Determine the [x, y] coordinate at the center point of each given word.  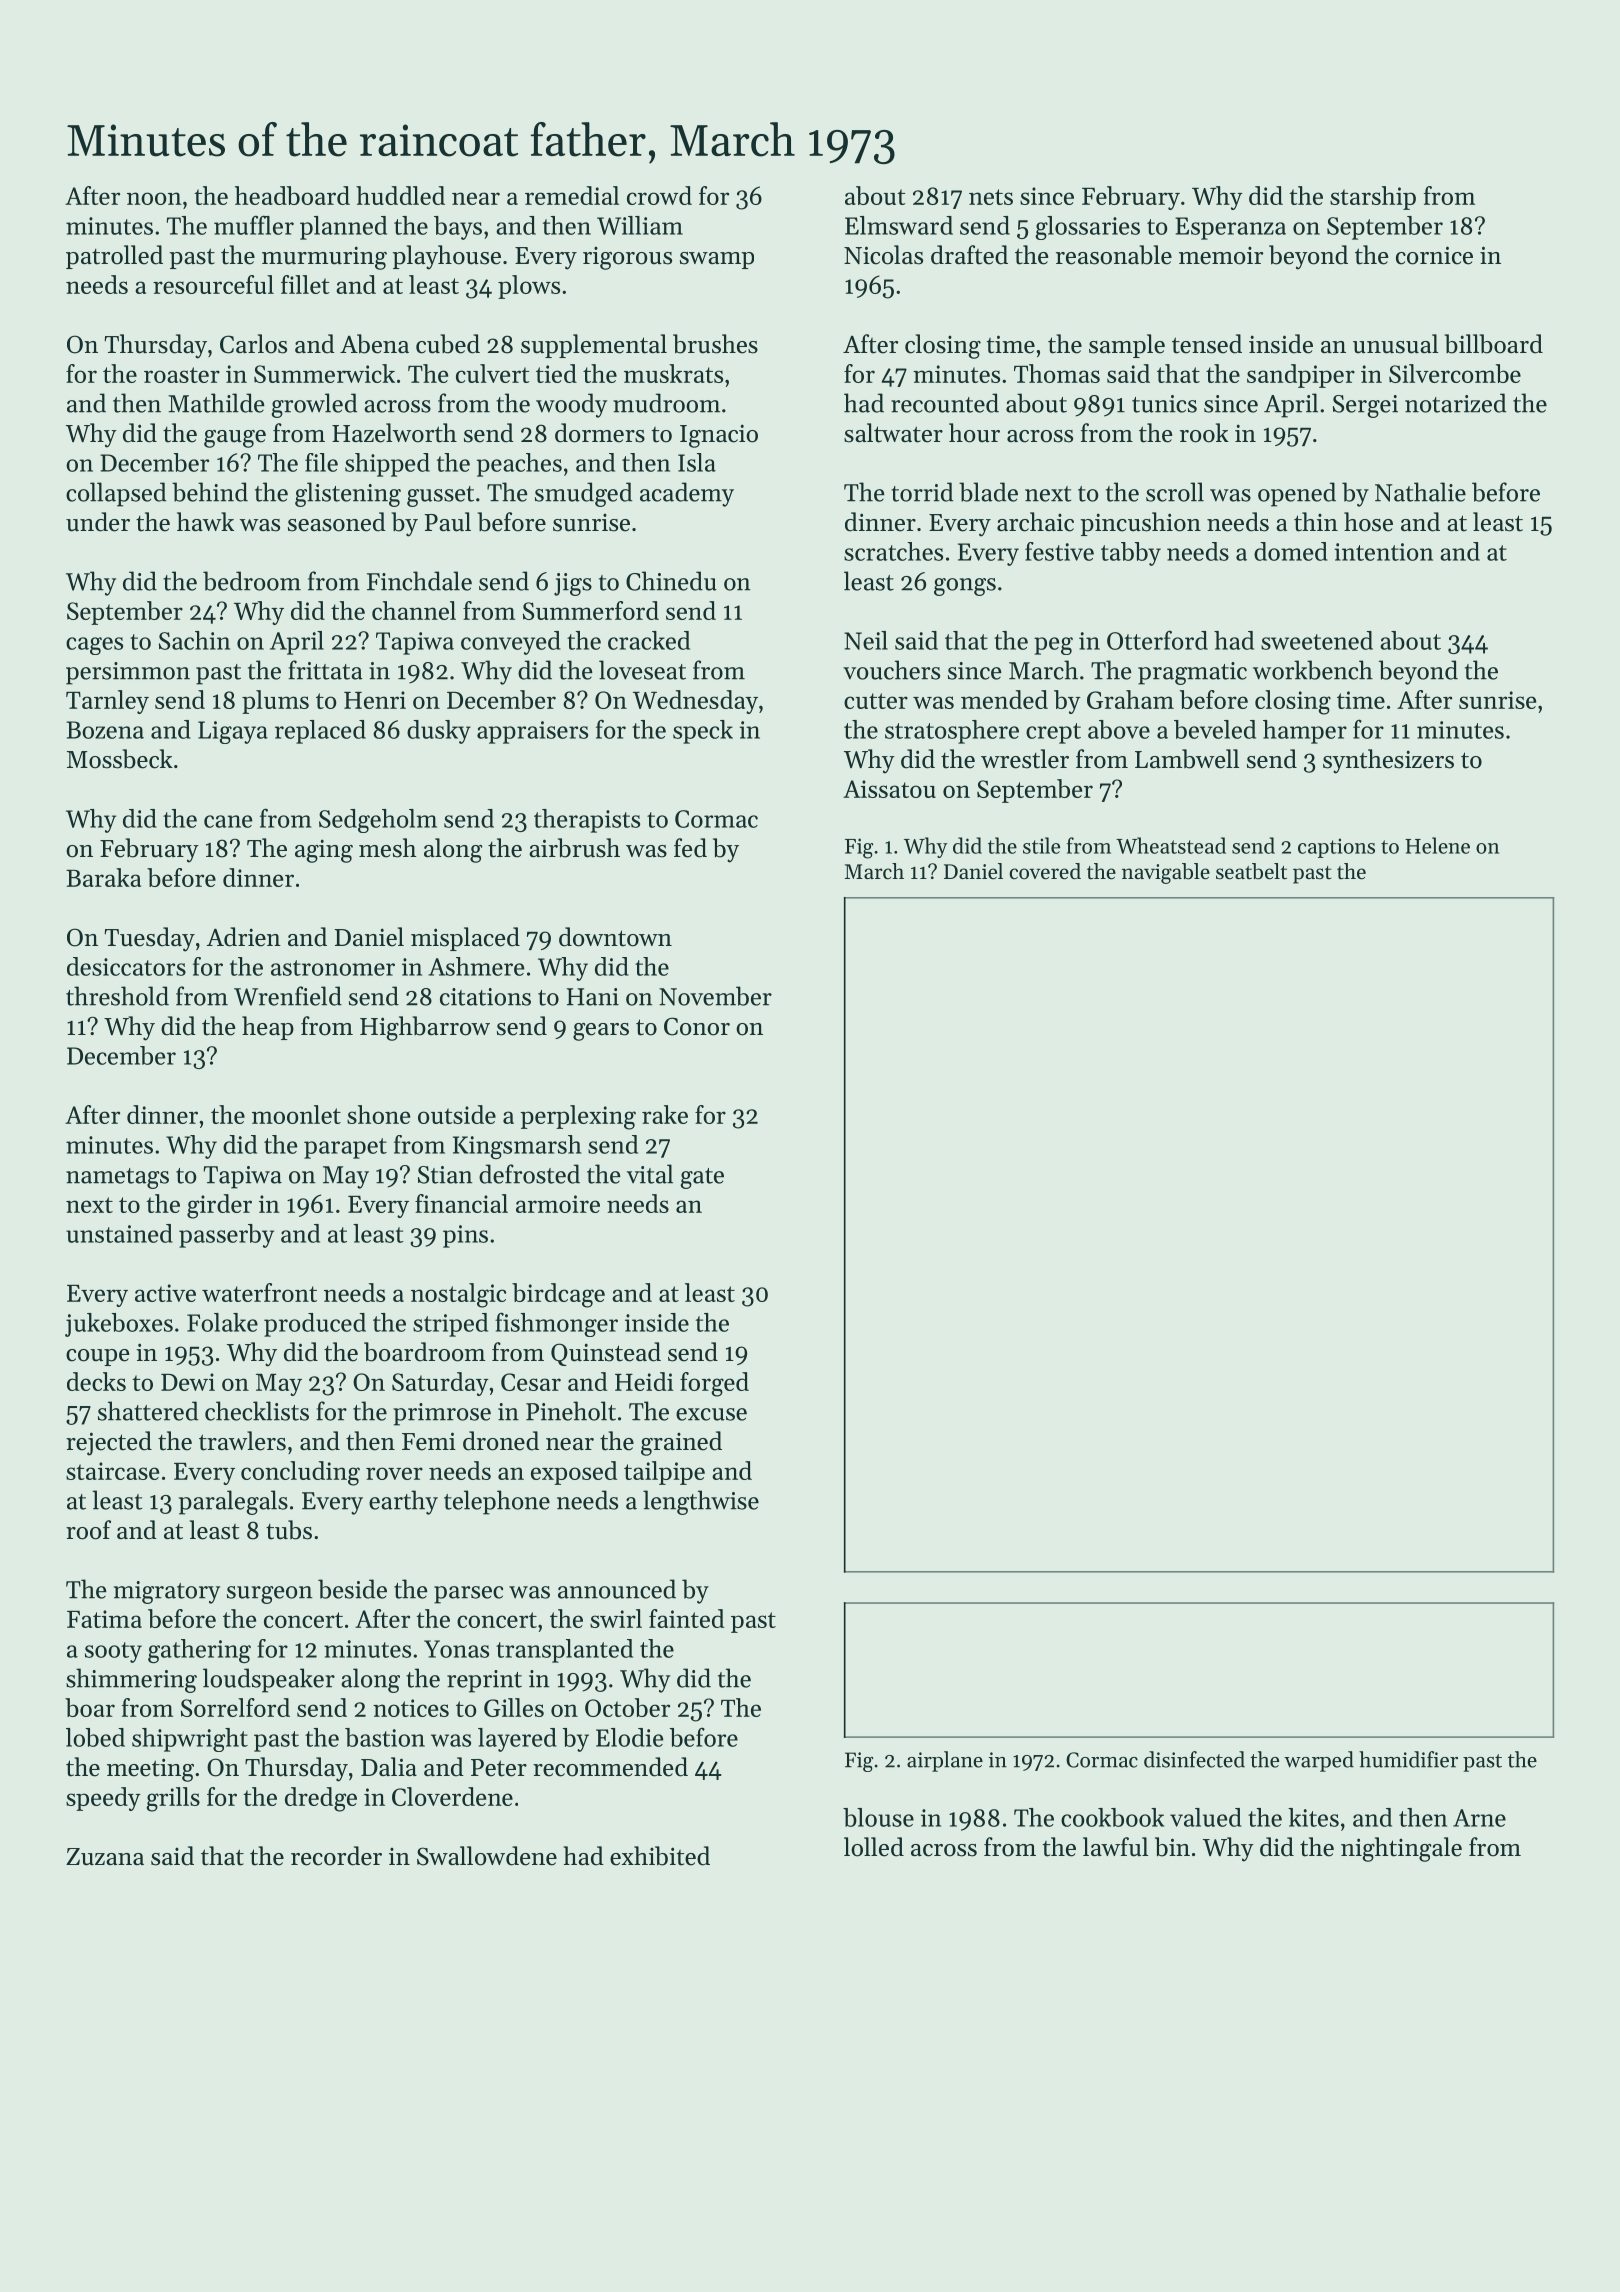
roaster [182, 375]
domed [1291, 551]
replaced [320, 732]
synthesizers [1388, 761]
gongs [965, 587]
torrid [922, 492]
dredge [321, 1799]
